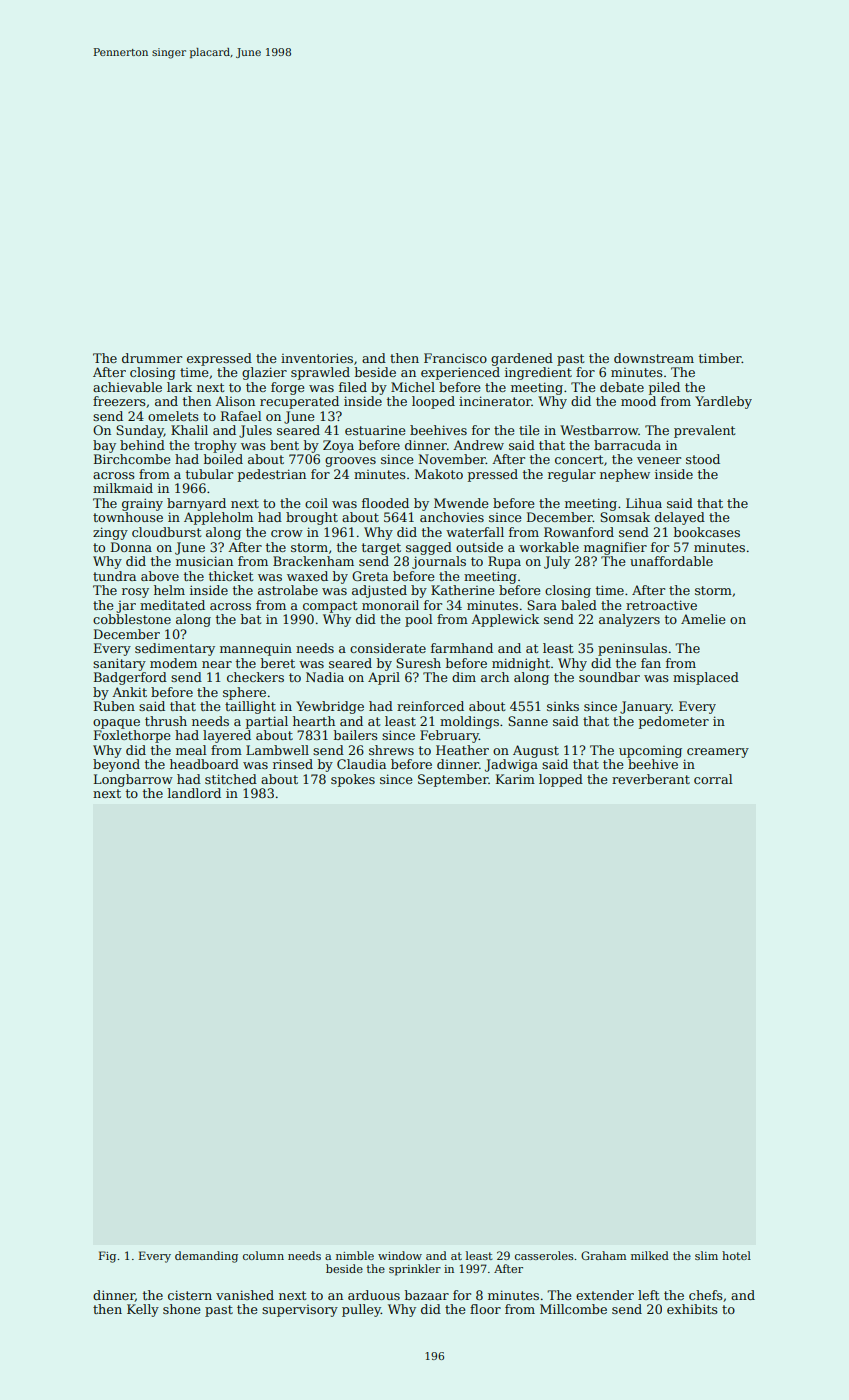 The image size is (849, 1400). Describe the element at coordinates (152, 358) in the screenshot. I see `drummer` at that location.
